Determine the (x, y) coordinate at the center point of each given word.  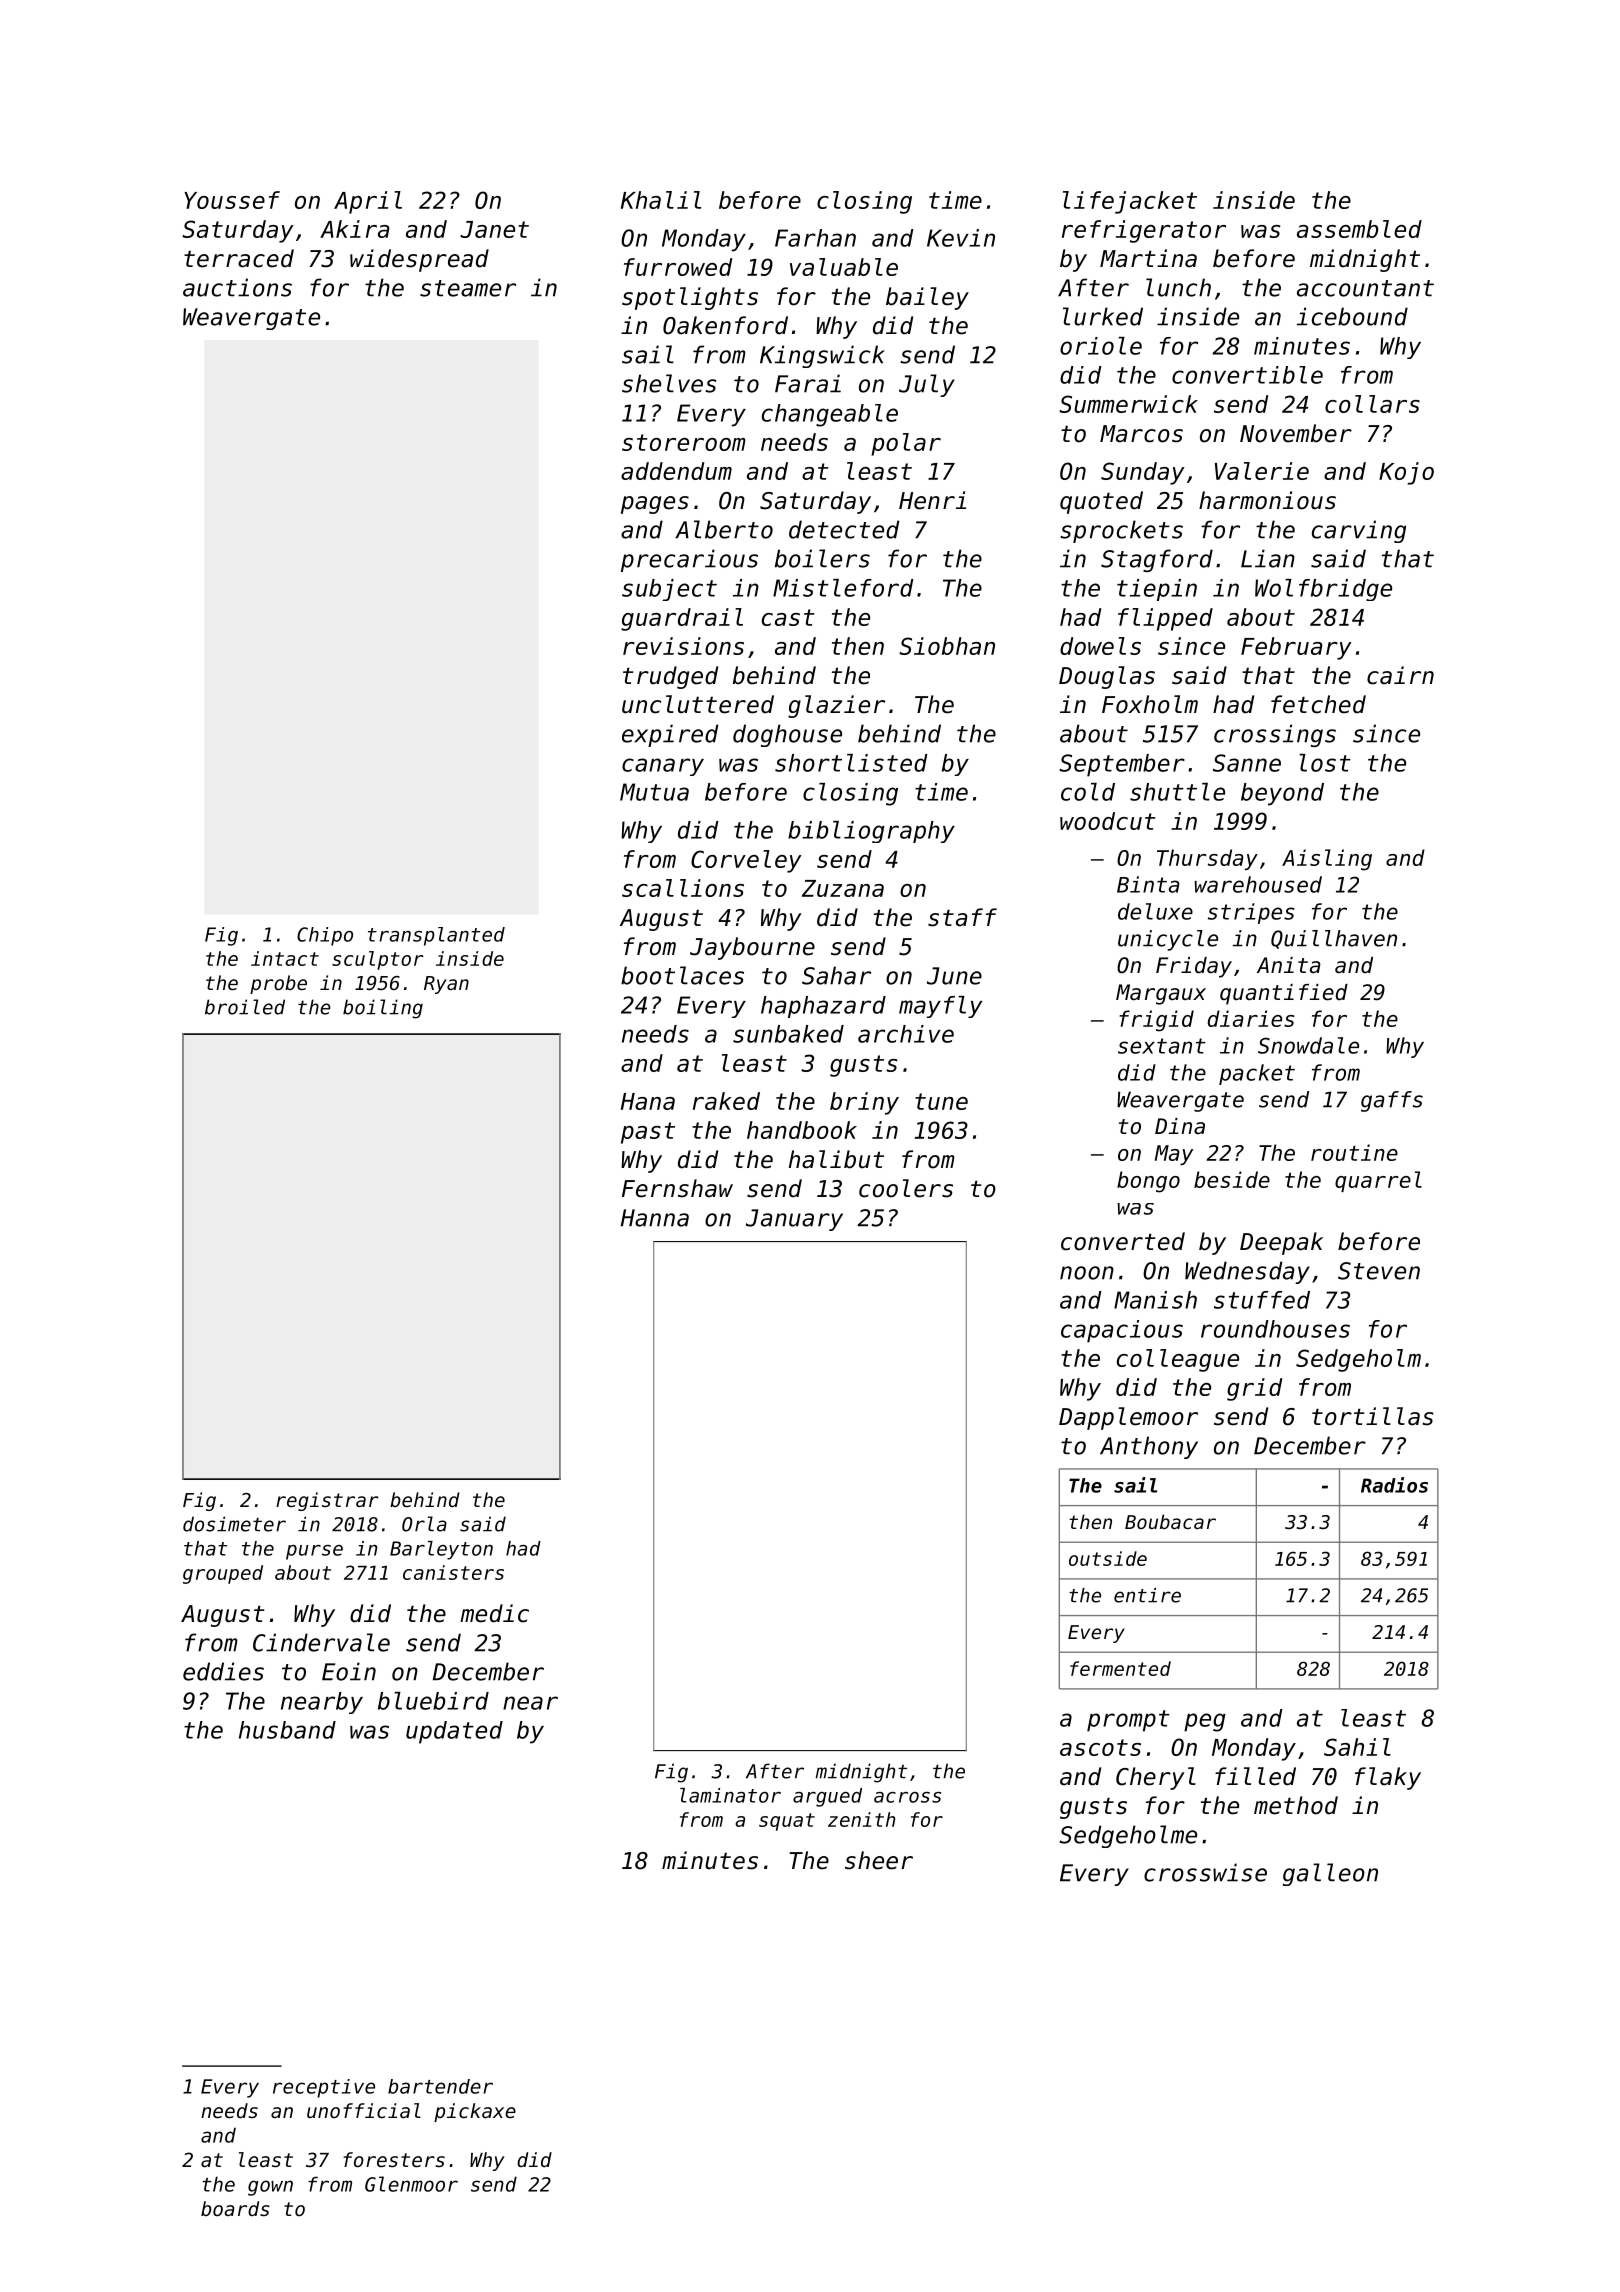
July (927, 385)
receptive (324, 2088)
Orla (424, 1524)
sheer (879, 1860)
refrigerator (1144, 231)
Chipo (325, 936)
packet (1257, 1074)
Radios (1394, 1485)
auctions (237, 287)
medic (494, 1613)
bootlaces (682, 975)
